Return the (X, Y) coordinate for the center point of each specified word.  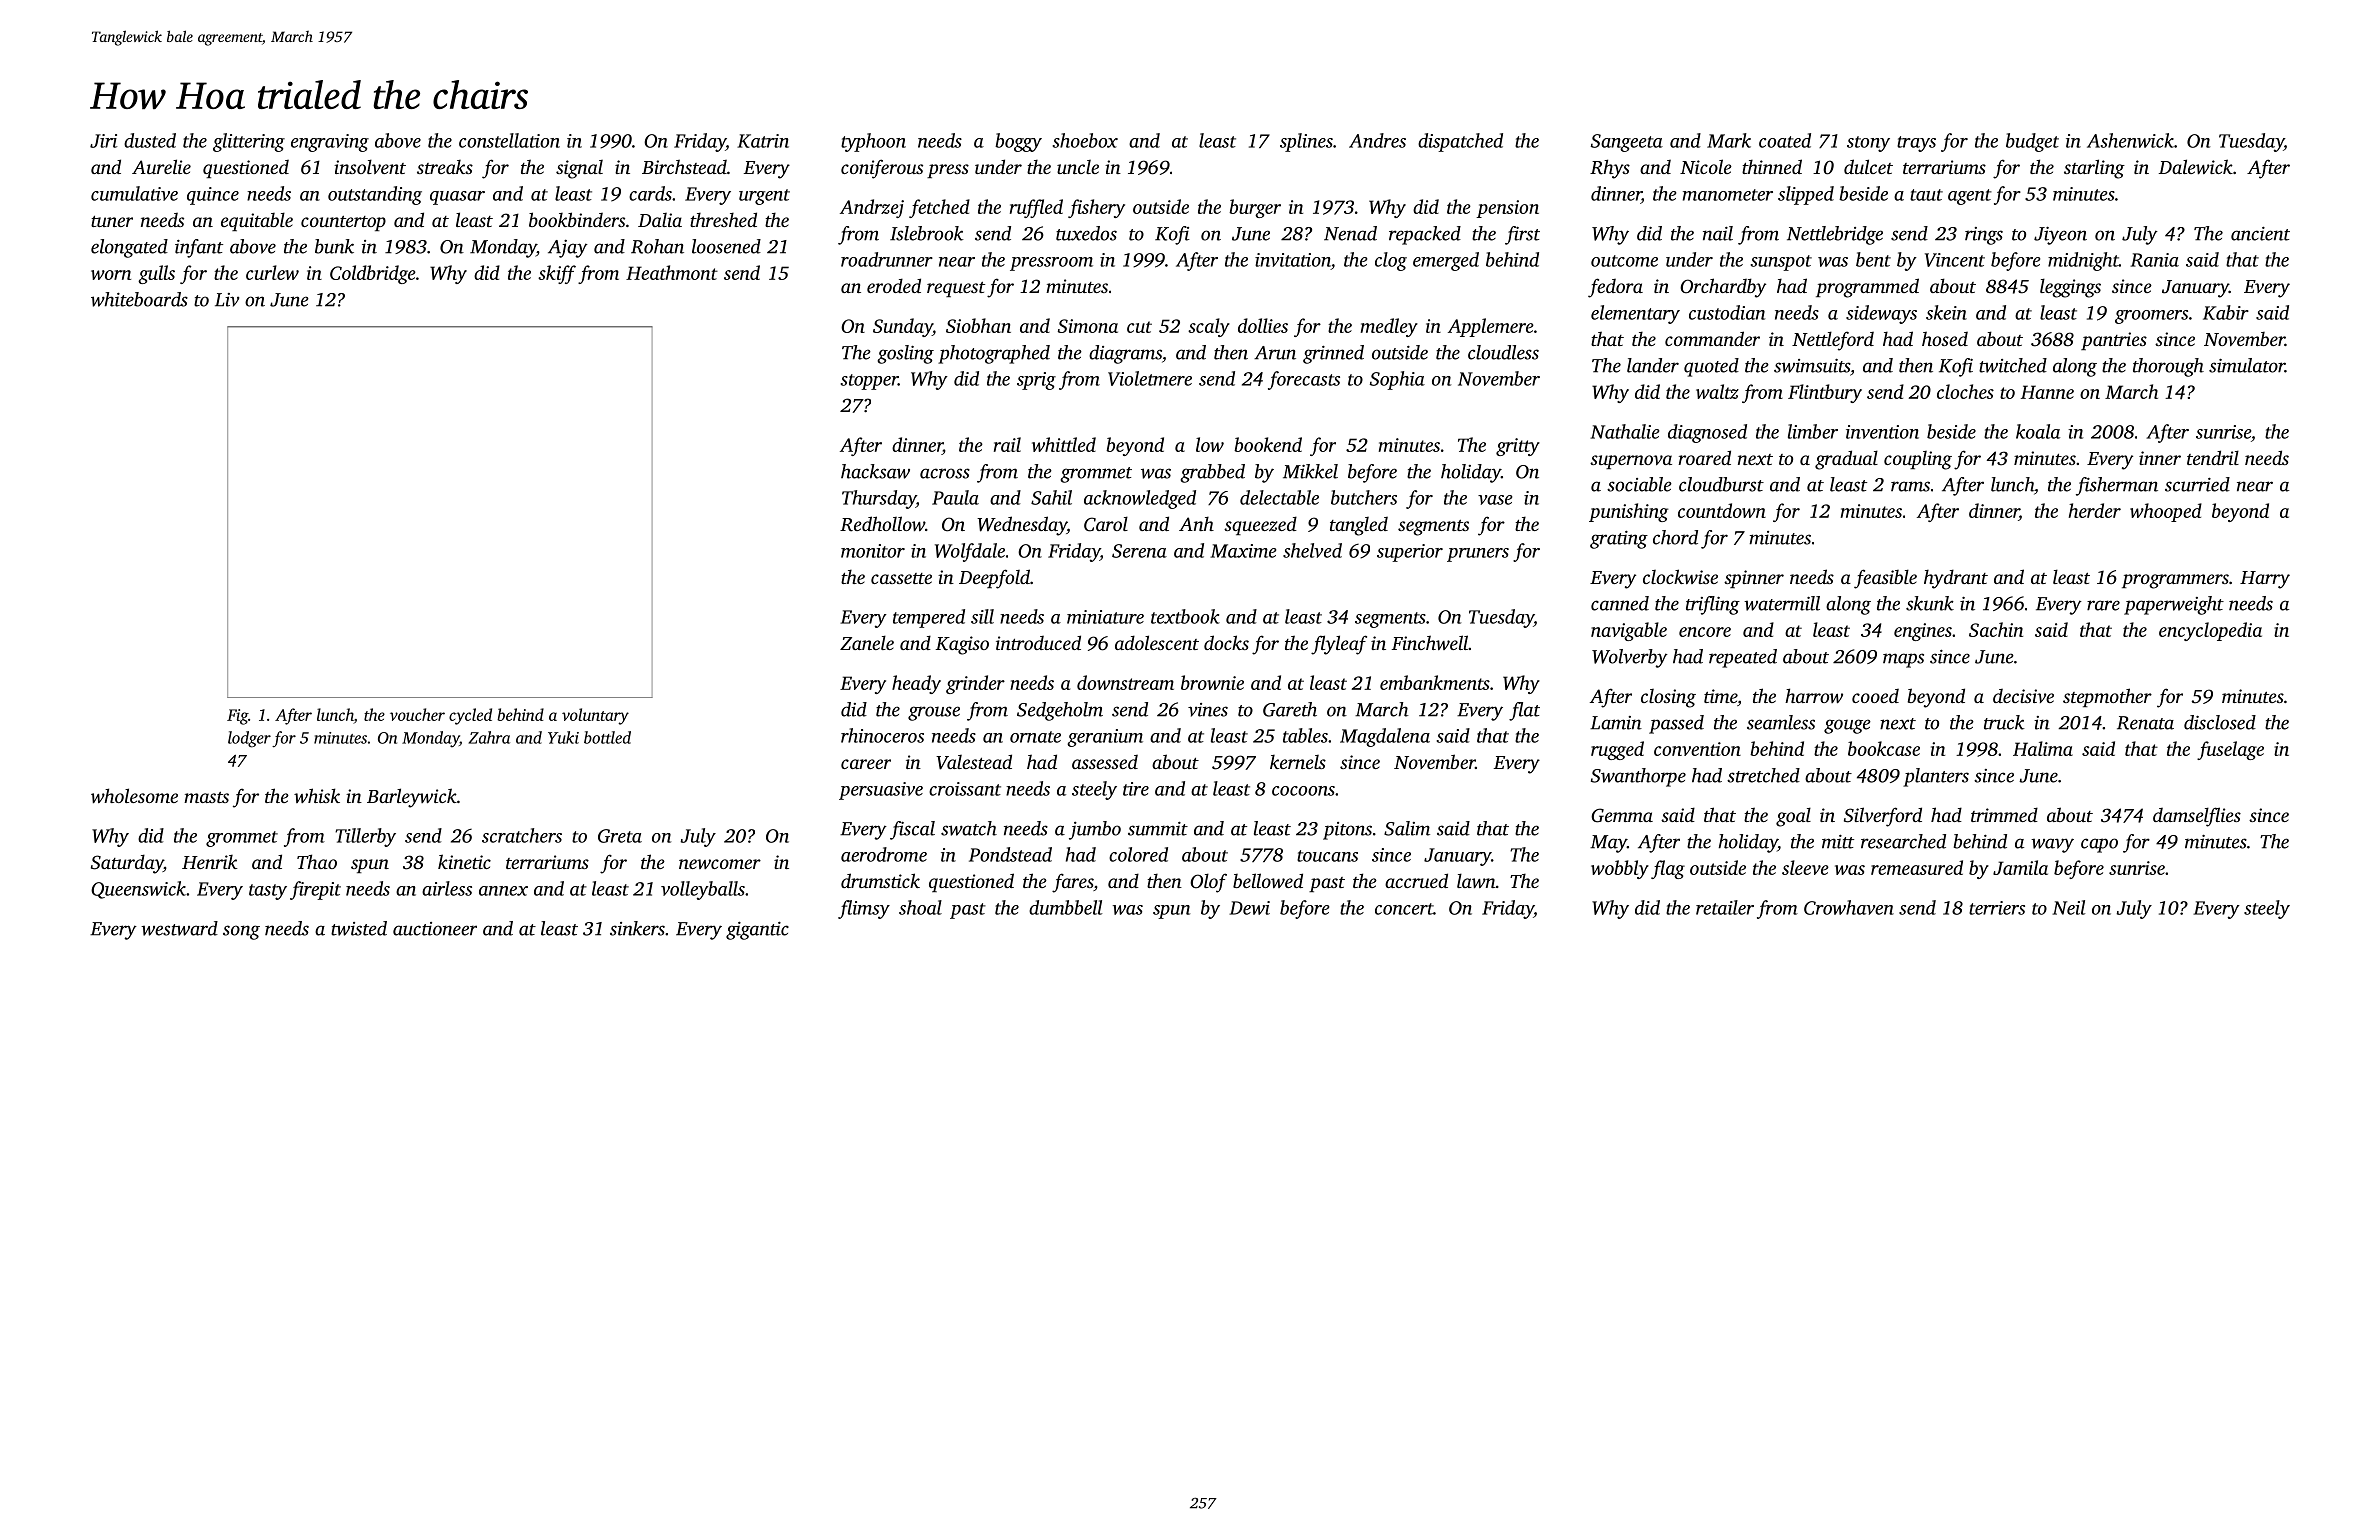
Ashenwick (2130, 140)
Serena (1139, 551)
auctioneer (435, 929)
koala (2038, 431)
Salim (1407, 828)
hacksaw (875, 471)
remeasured (1917, 867)
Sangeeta (1627, 143)
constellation (509, 140)
